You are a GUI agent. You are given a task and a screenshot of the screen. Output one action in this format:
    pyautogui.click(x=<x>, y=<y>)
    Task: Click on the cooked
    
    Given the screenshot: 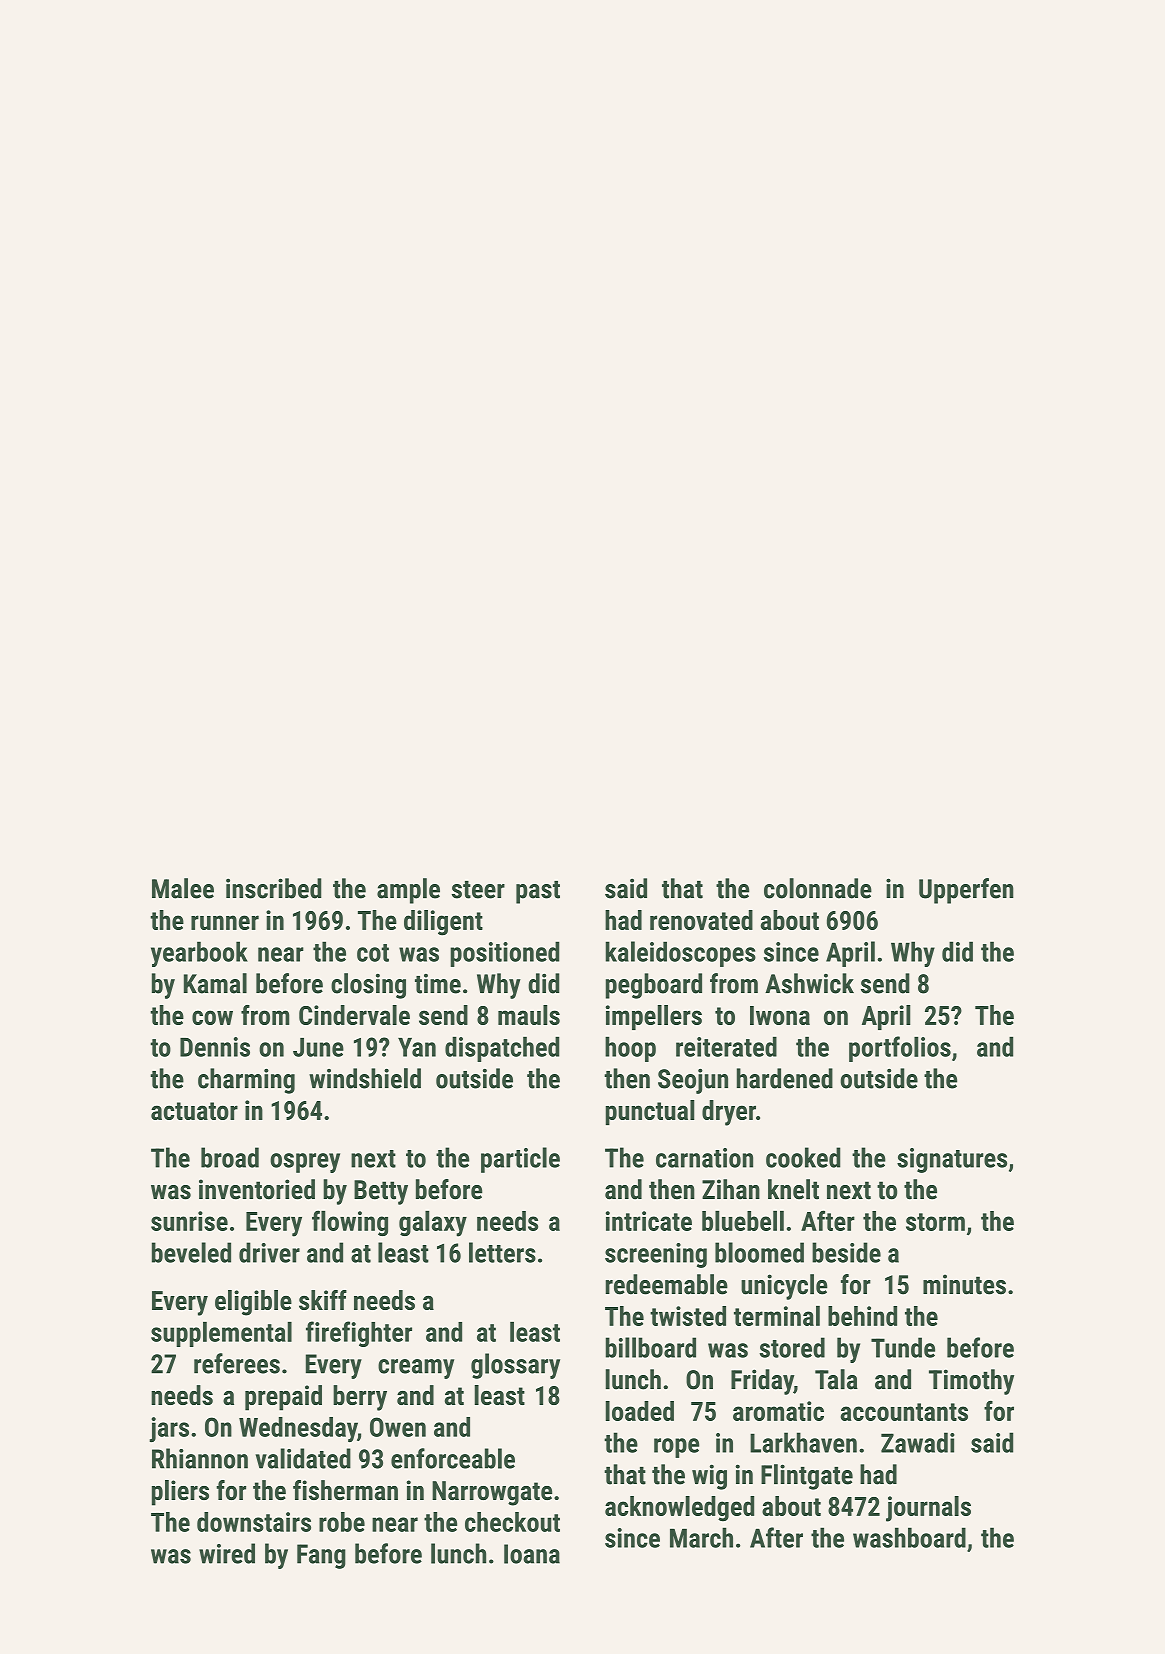 What is the action you would take?
    pyautogui.click(x=803, y=1157)
